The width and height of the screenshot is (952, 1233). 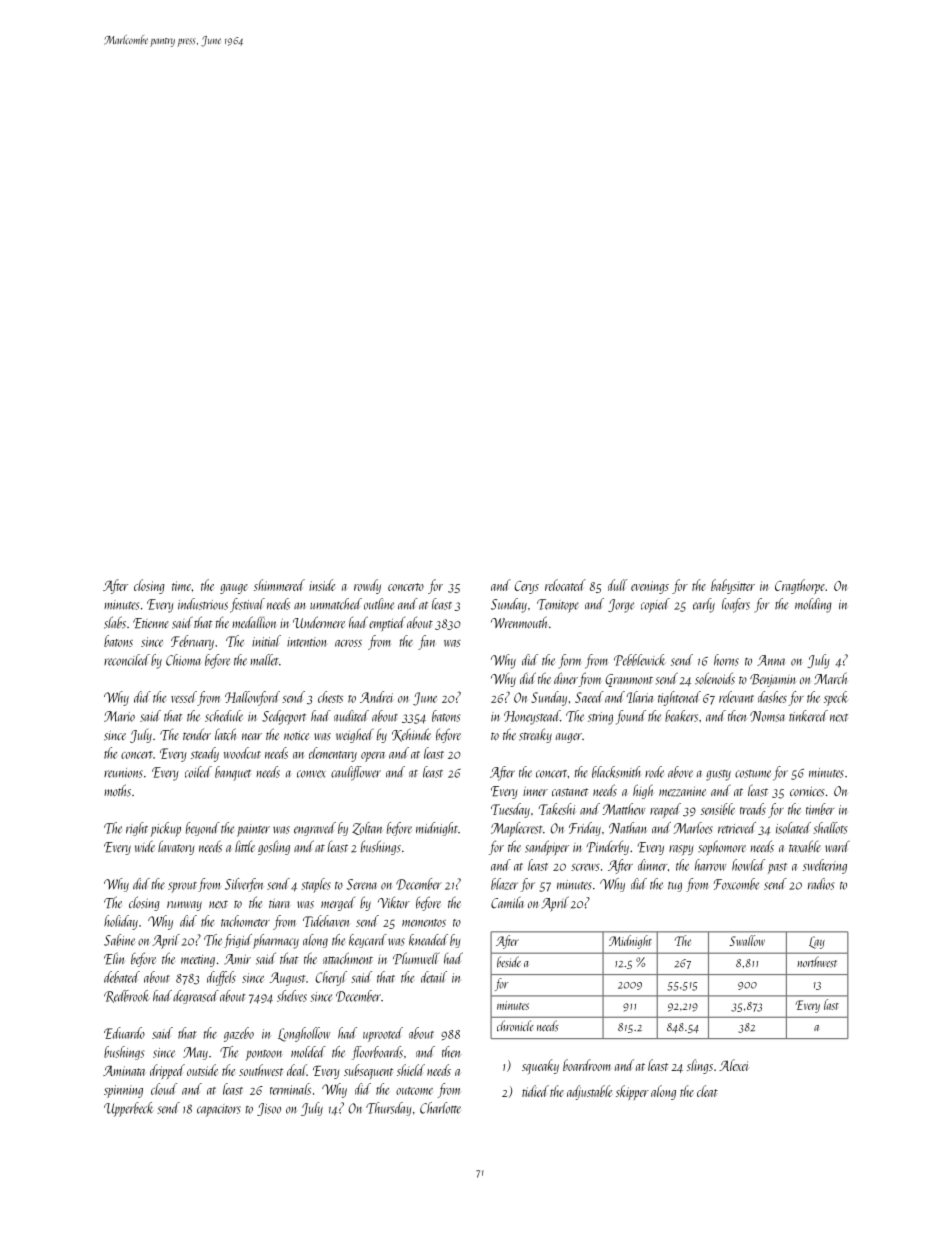 I want to click on Temitope, so click(x=558, y=606).
